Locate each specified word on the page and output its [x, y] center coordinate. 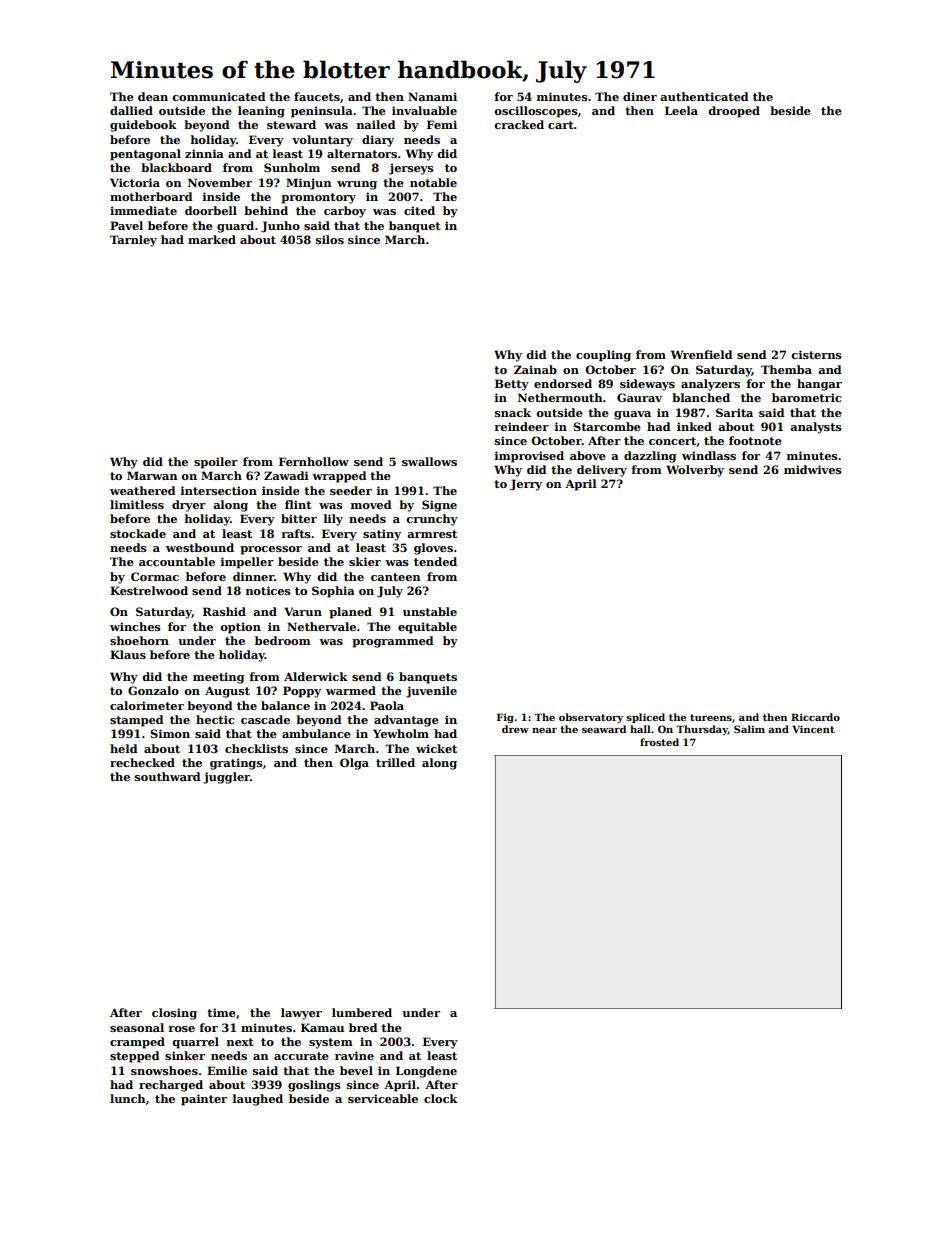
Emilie [227, 1070]
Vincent [813, 729]
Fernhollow [314, 461]
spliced [645, 718]
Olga [354, 764]
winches [135, 626]
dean [153, 96]
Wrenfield [701, 354]
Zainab [535, 369]
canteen [395, 577]
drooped [734, 112]
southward [167, 776]
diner [640, 96]
